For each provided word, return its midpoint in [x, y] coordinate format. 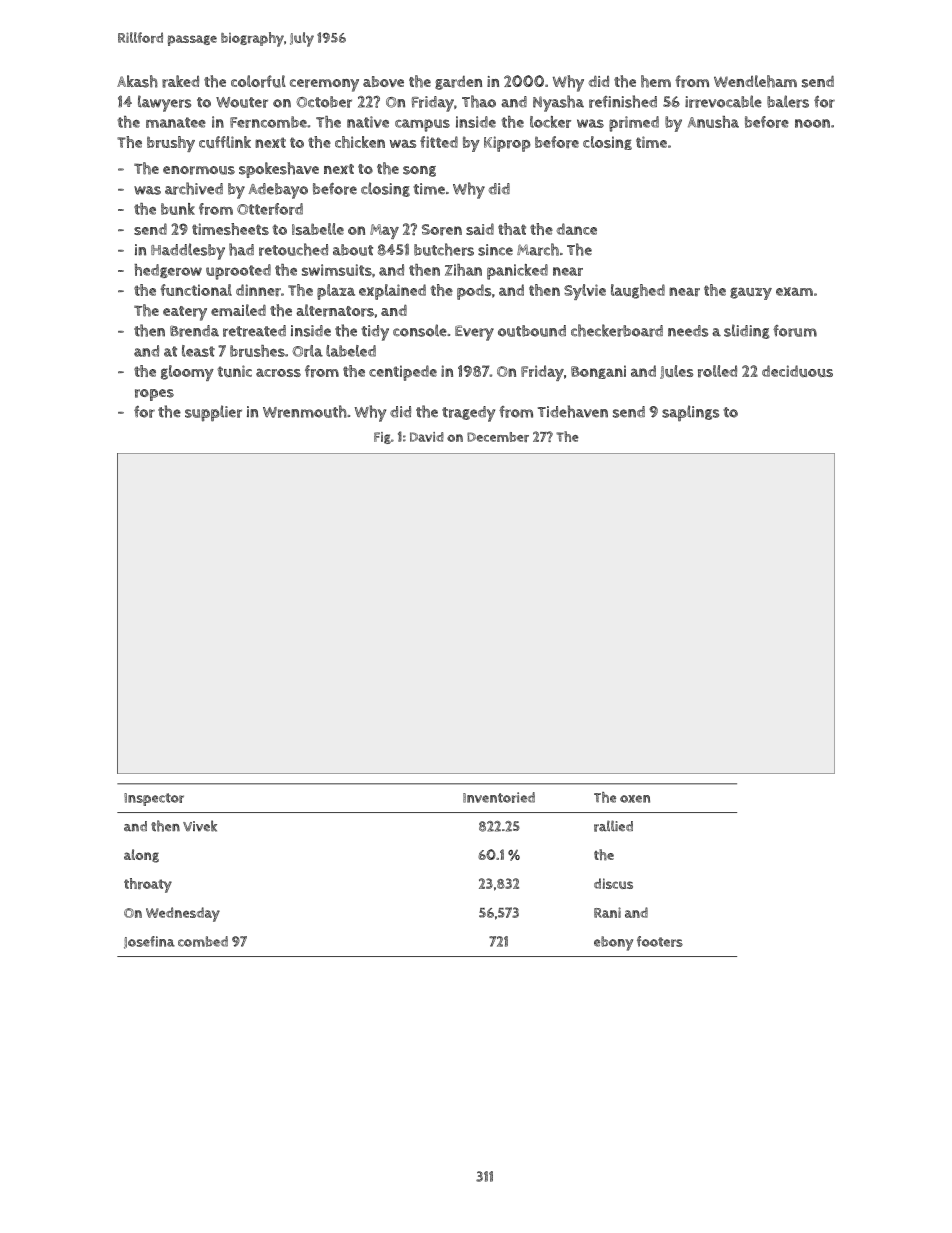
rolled [717, 371]
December [498, 437]
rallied [613, 826]
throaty [148, 885]
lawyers [164, 103]
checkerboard [617, 330]
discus [613, 883]
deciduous [797, 371]
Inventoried [499, 797]
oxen [635, 799]
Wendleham [755, 81]
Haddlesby [188, 251]
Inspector [154, 799]
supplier [213, 413]
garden [458, 83]
